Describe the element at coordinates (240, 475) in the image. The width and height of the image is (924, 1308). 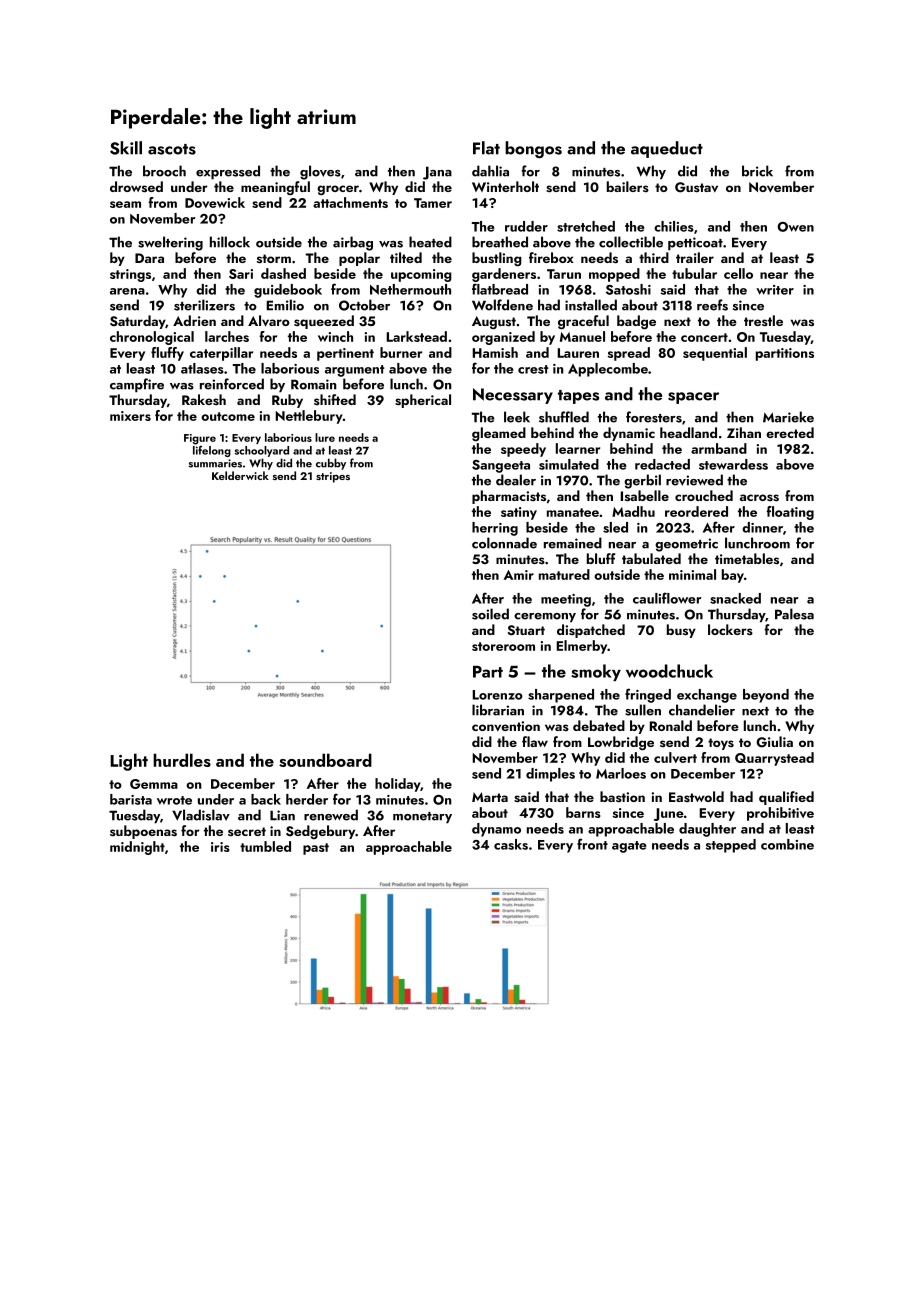
I see `Kelderwick` at that location.
